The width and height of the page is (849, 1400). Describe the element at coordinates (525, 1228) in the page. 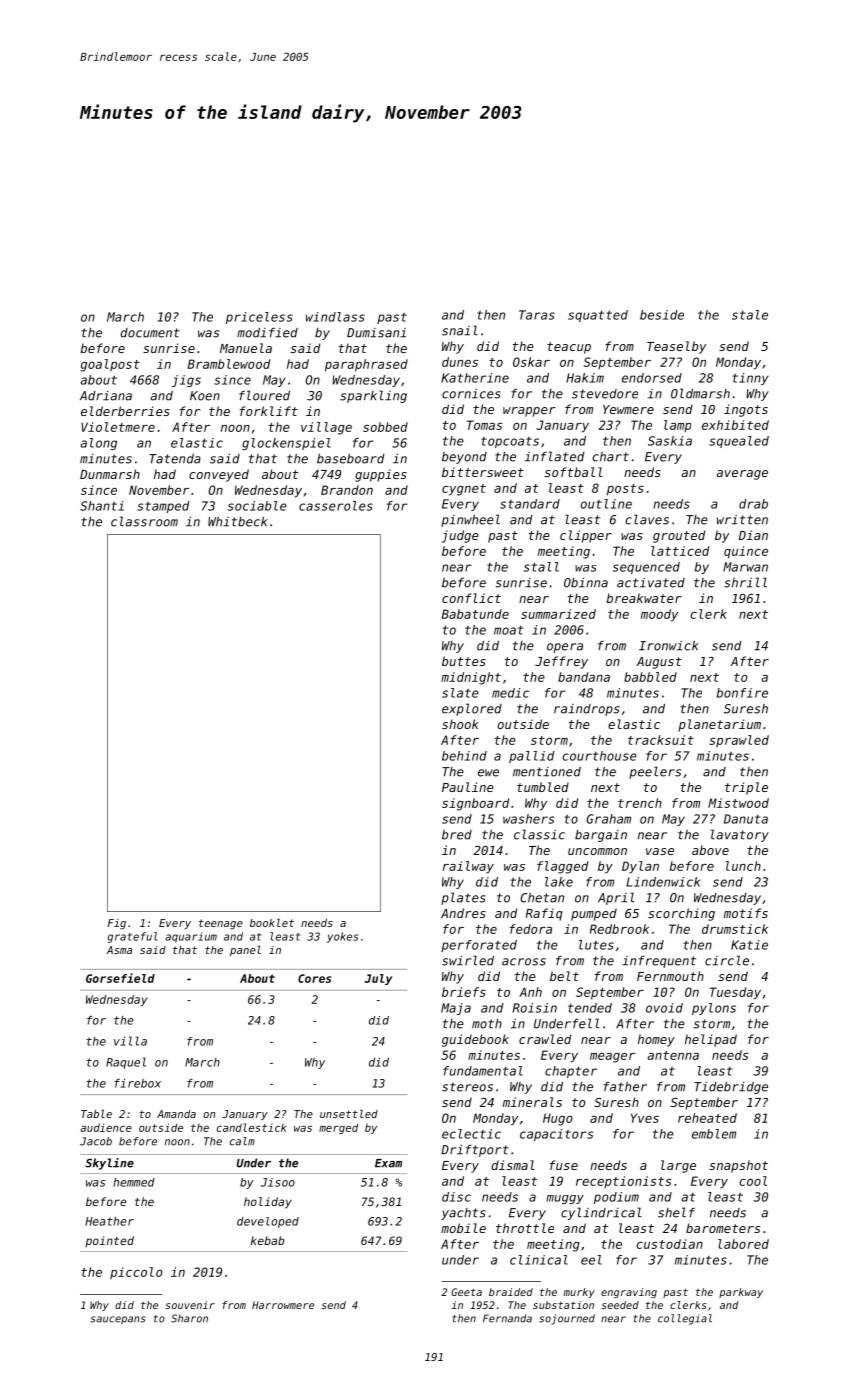

I see `throttle` at that location.
